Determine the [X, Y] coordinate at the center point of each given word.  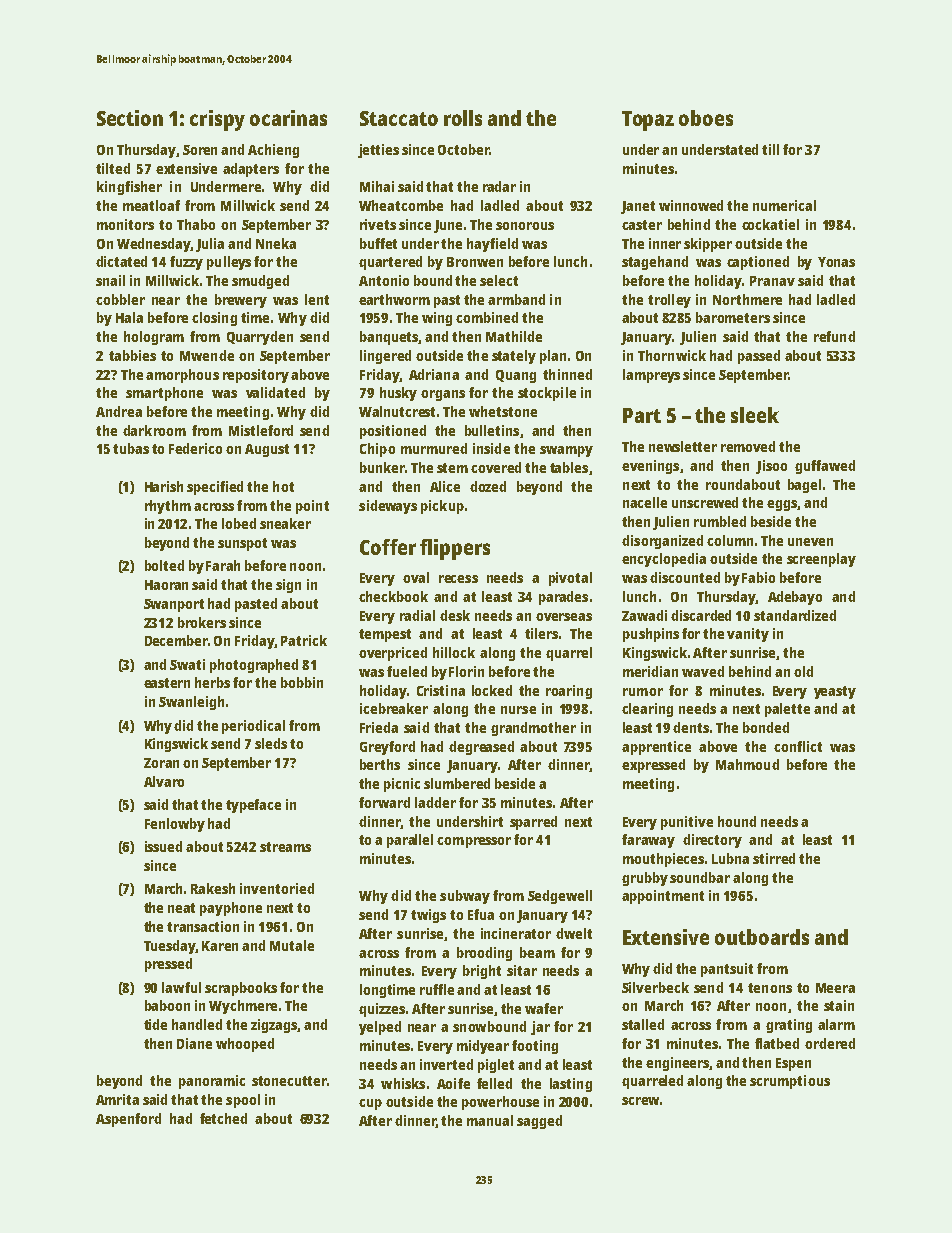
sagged [539, 1122]
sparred [533, 823]
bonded [766, 727]
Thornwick [672, 355]
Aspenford [128, 1120]
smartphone [164, 394]
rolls [463, 118]
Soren [200, 150]
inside [491, 448]
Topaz [648, 121]
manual [490, 1120]
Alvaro [164, 781]
